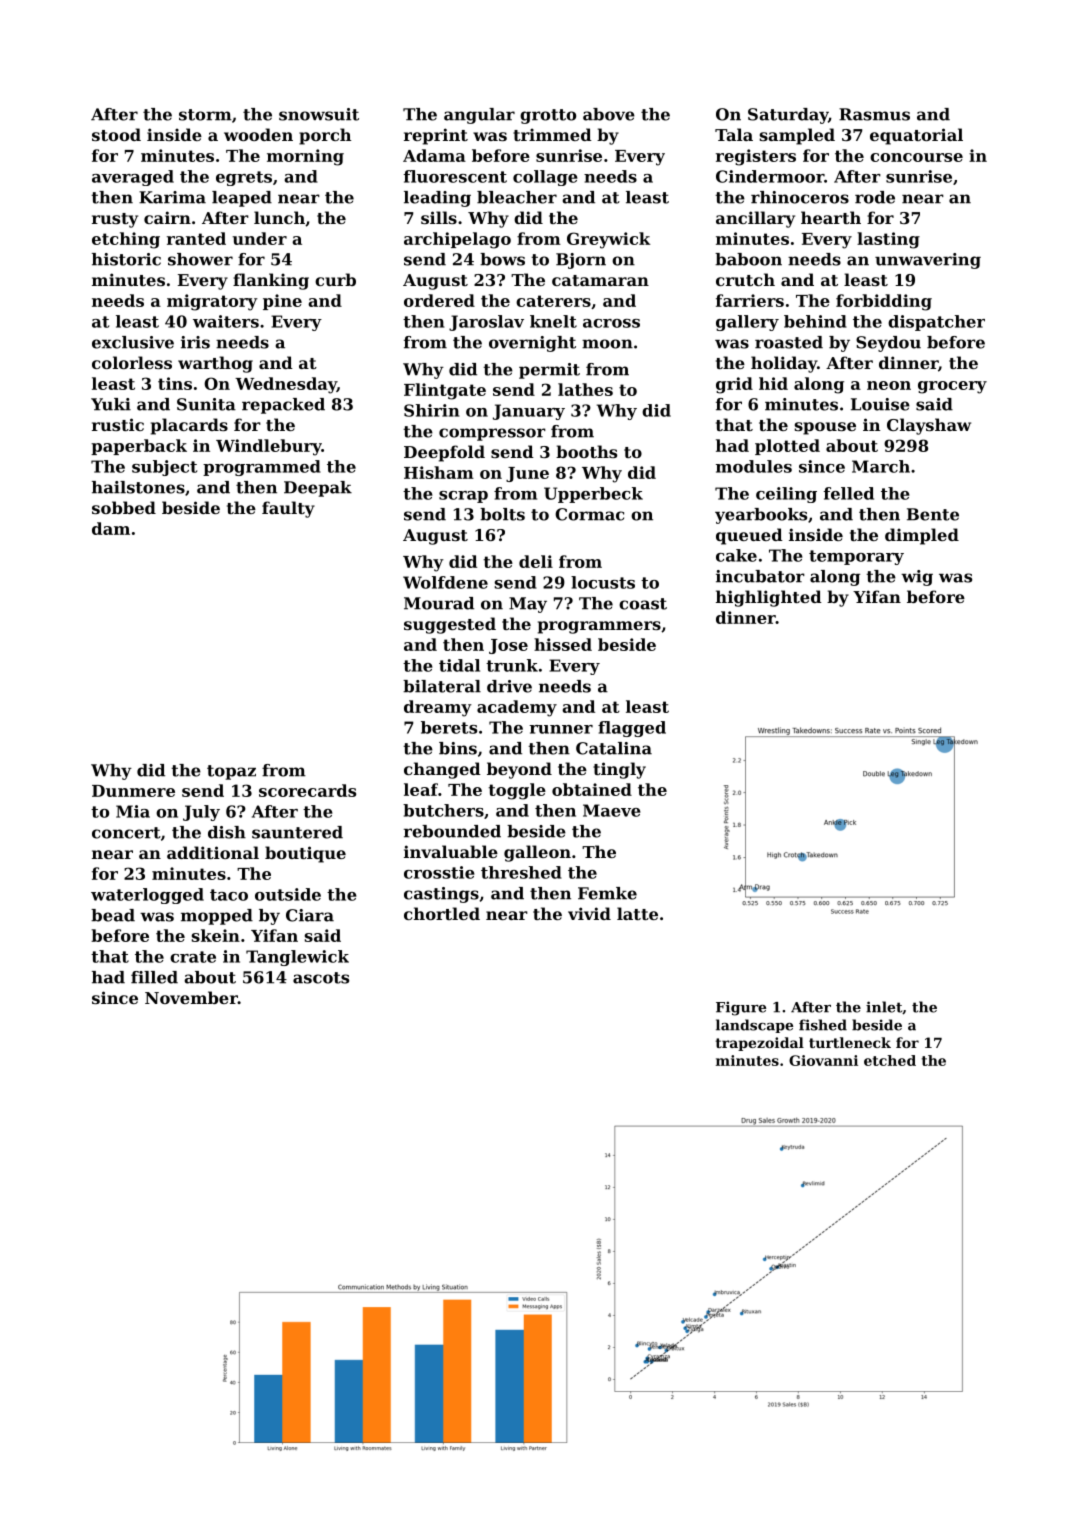  Describe the element at coordinates (536, 561) in the page. I see `deli` at that location.
